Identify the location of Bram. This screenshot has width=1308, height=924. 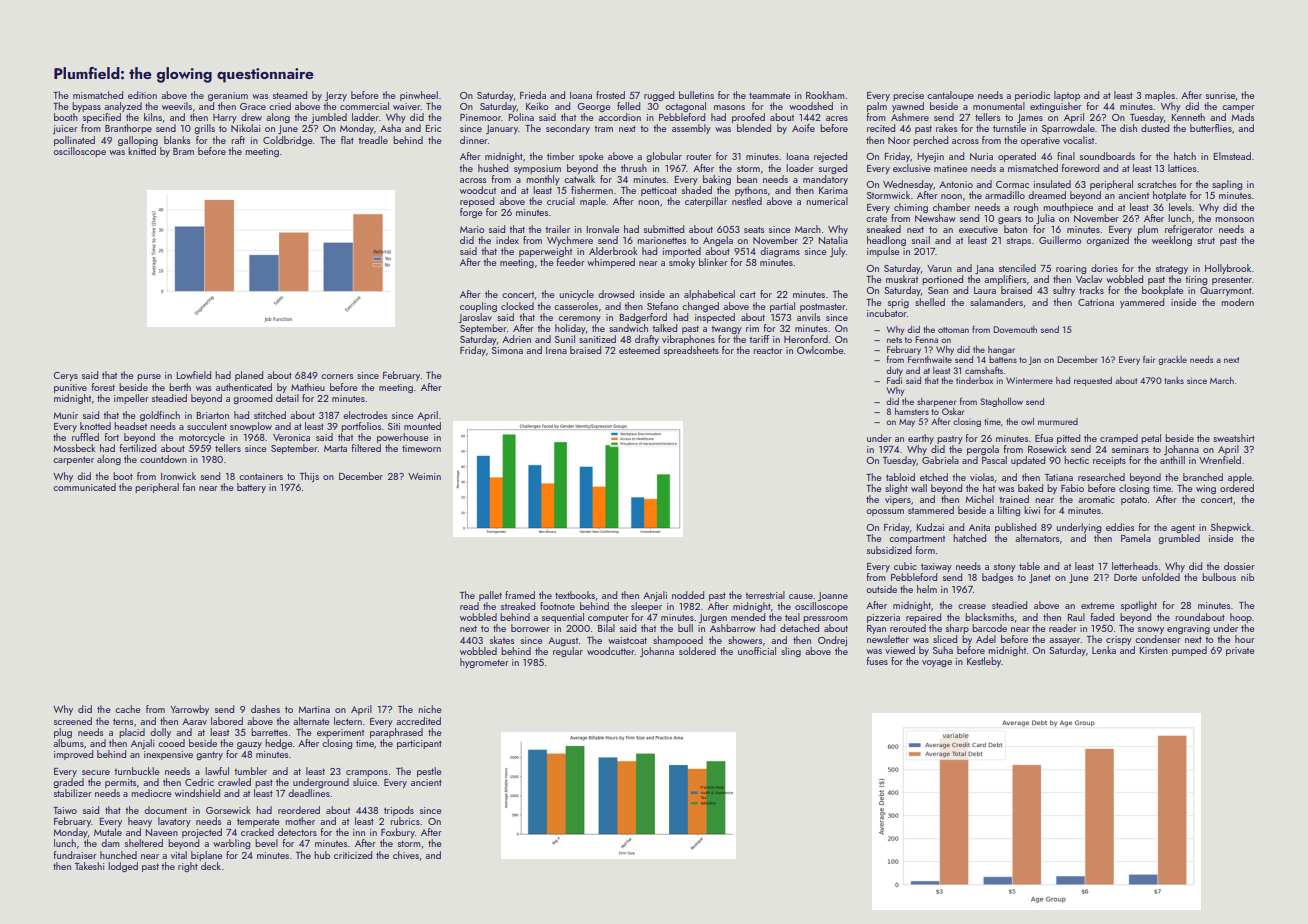
(183, 151).
